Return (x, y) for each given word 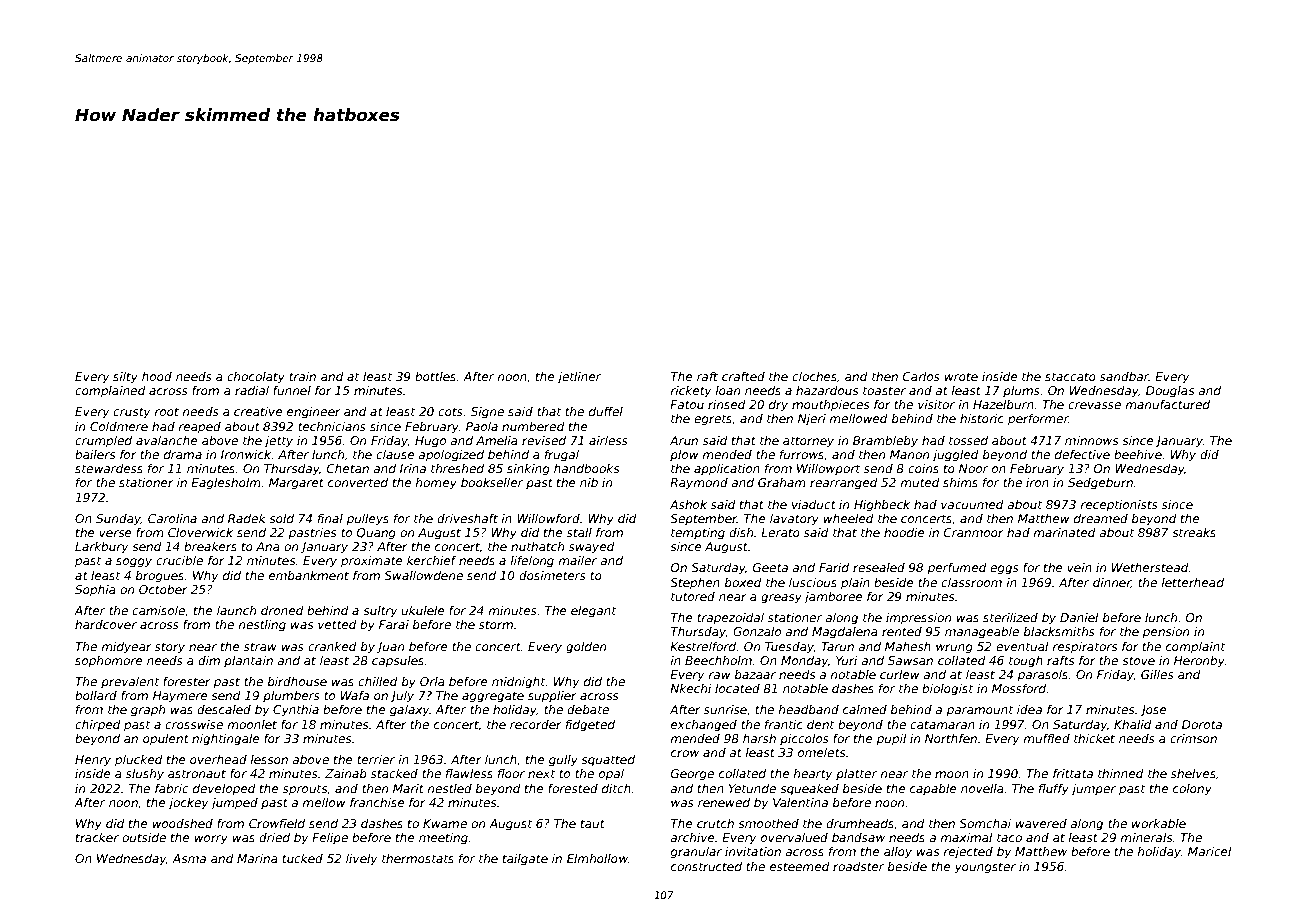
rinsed (727, 404)
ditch (616, 788)
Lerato (780, 532)
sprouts (305, 790)
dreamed (1101, 518)
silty (125, 378)
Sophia (95, 591)
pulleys (367, 520)
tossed (968, 440)
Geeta (770, 567)
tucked (302, 858)
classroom (971, 582)
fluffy (1054, 790)
